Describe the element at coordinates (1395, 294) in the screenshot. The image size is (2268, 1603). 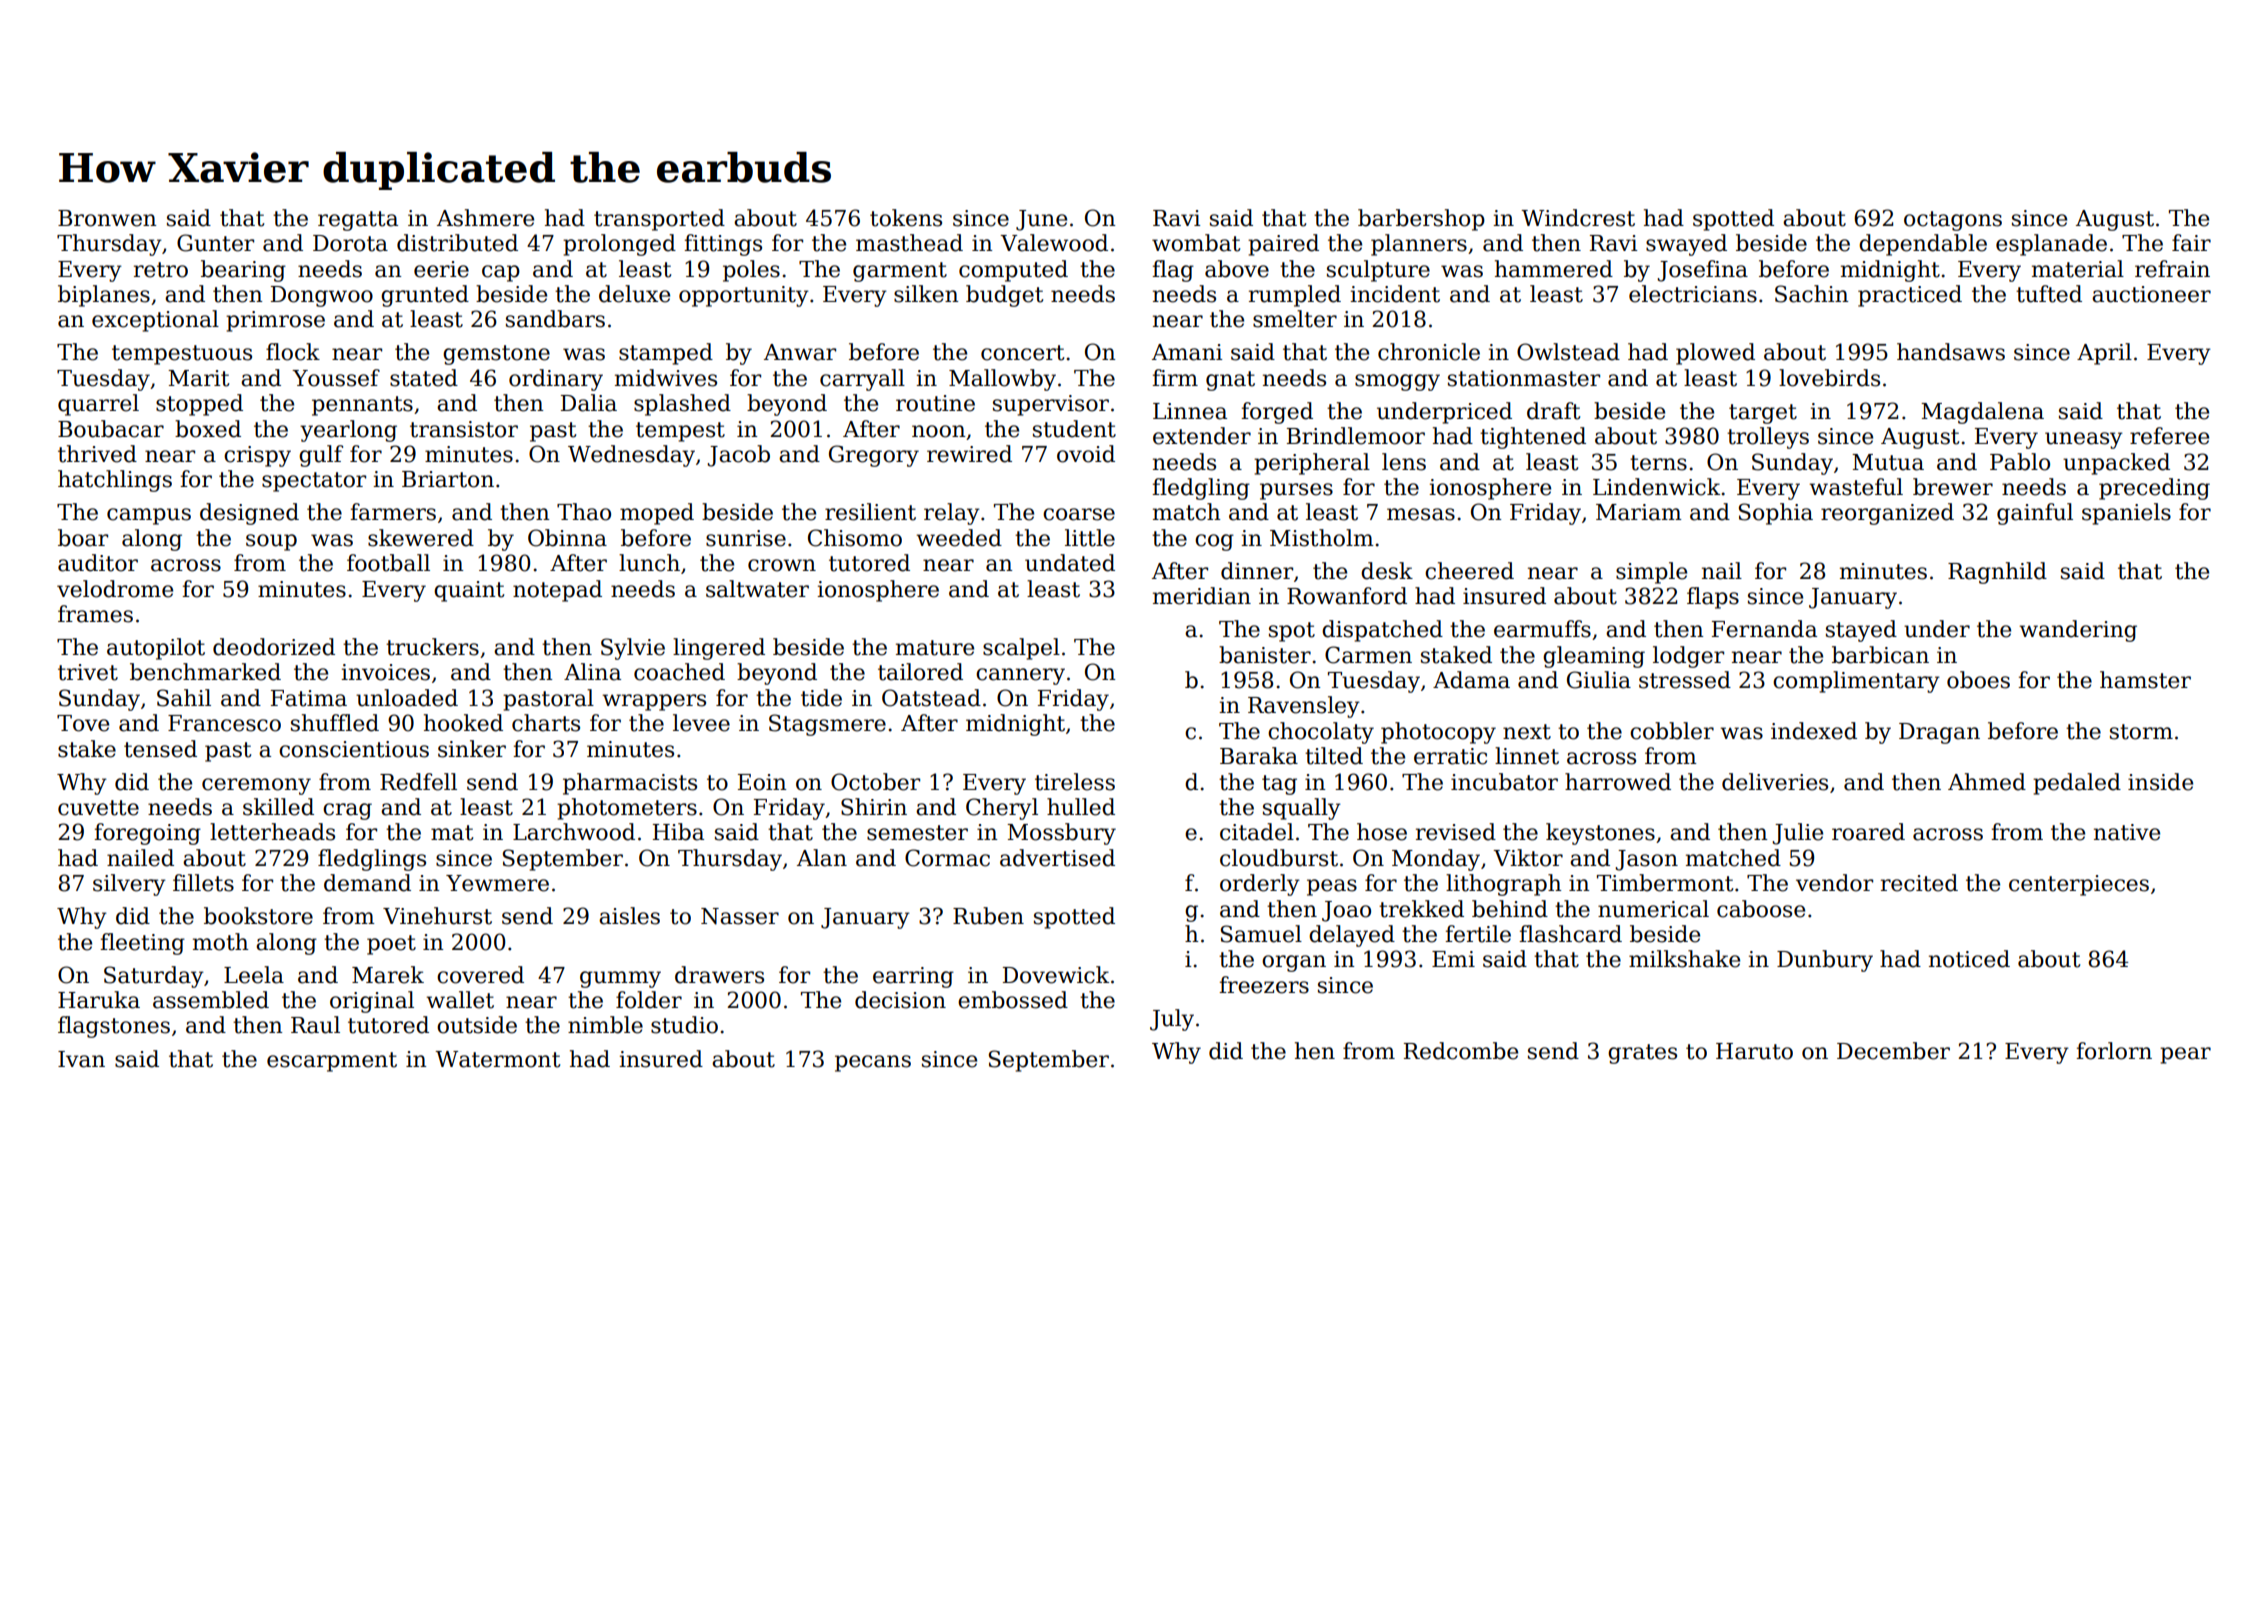
I see `incident` at that location.
